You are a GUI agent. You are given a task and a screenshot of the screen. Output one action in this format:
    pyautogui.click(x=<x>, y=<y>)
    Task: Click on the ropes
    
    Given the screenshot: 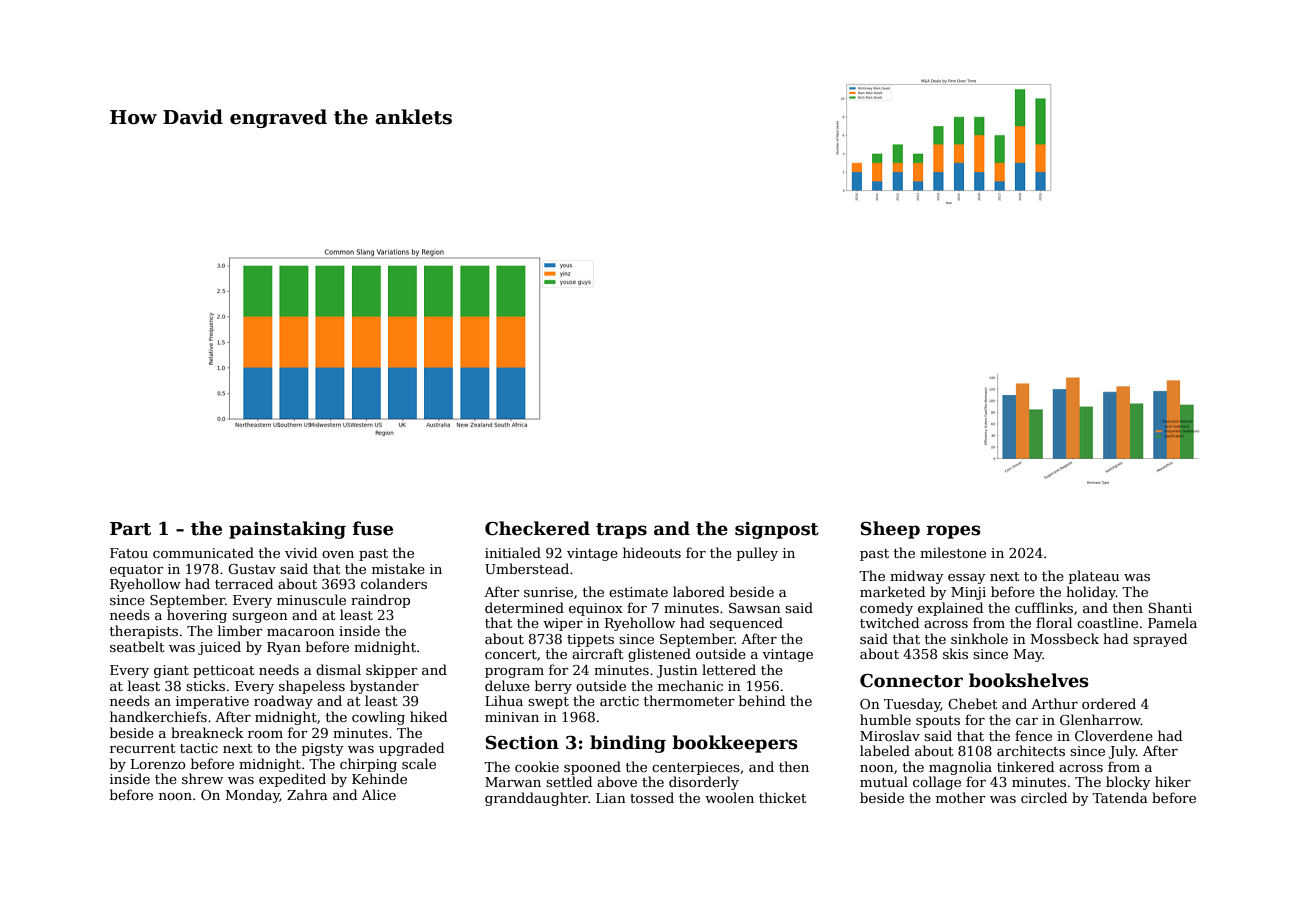 What is the action you would take?
    pyautogui.click(x=953, y=532)
